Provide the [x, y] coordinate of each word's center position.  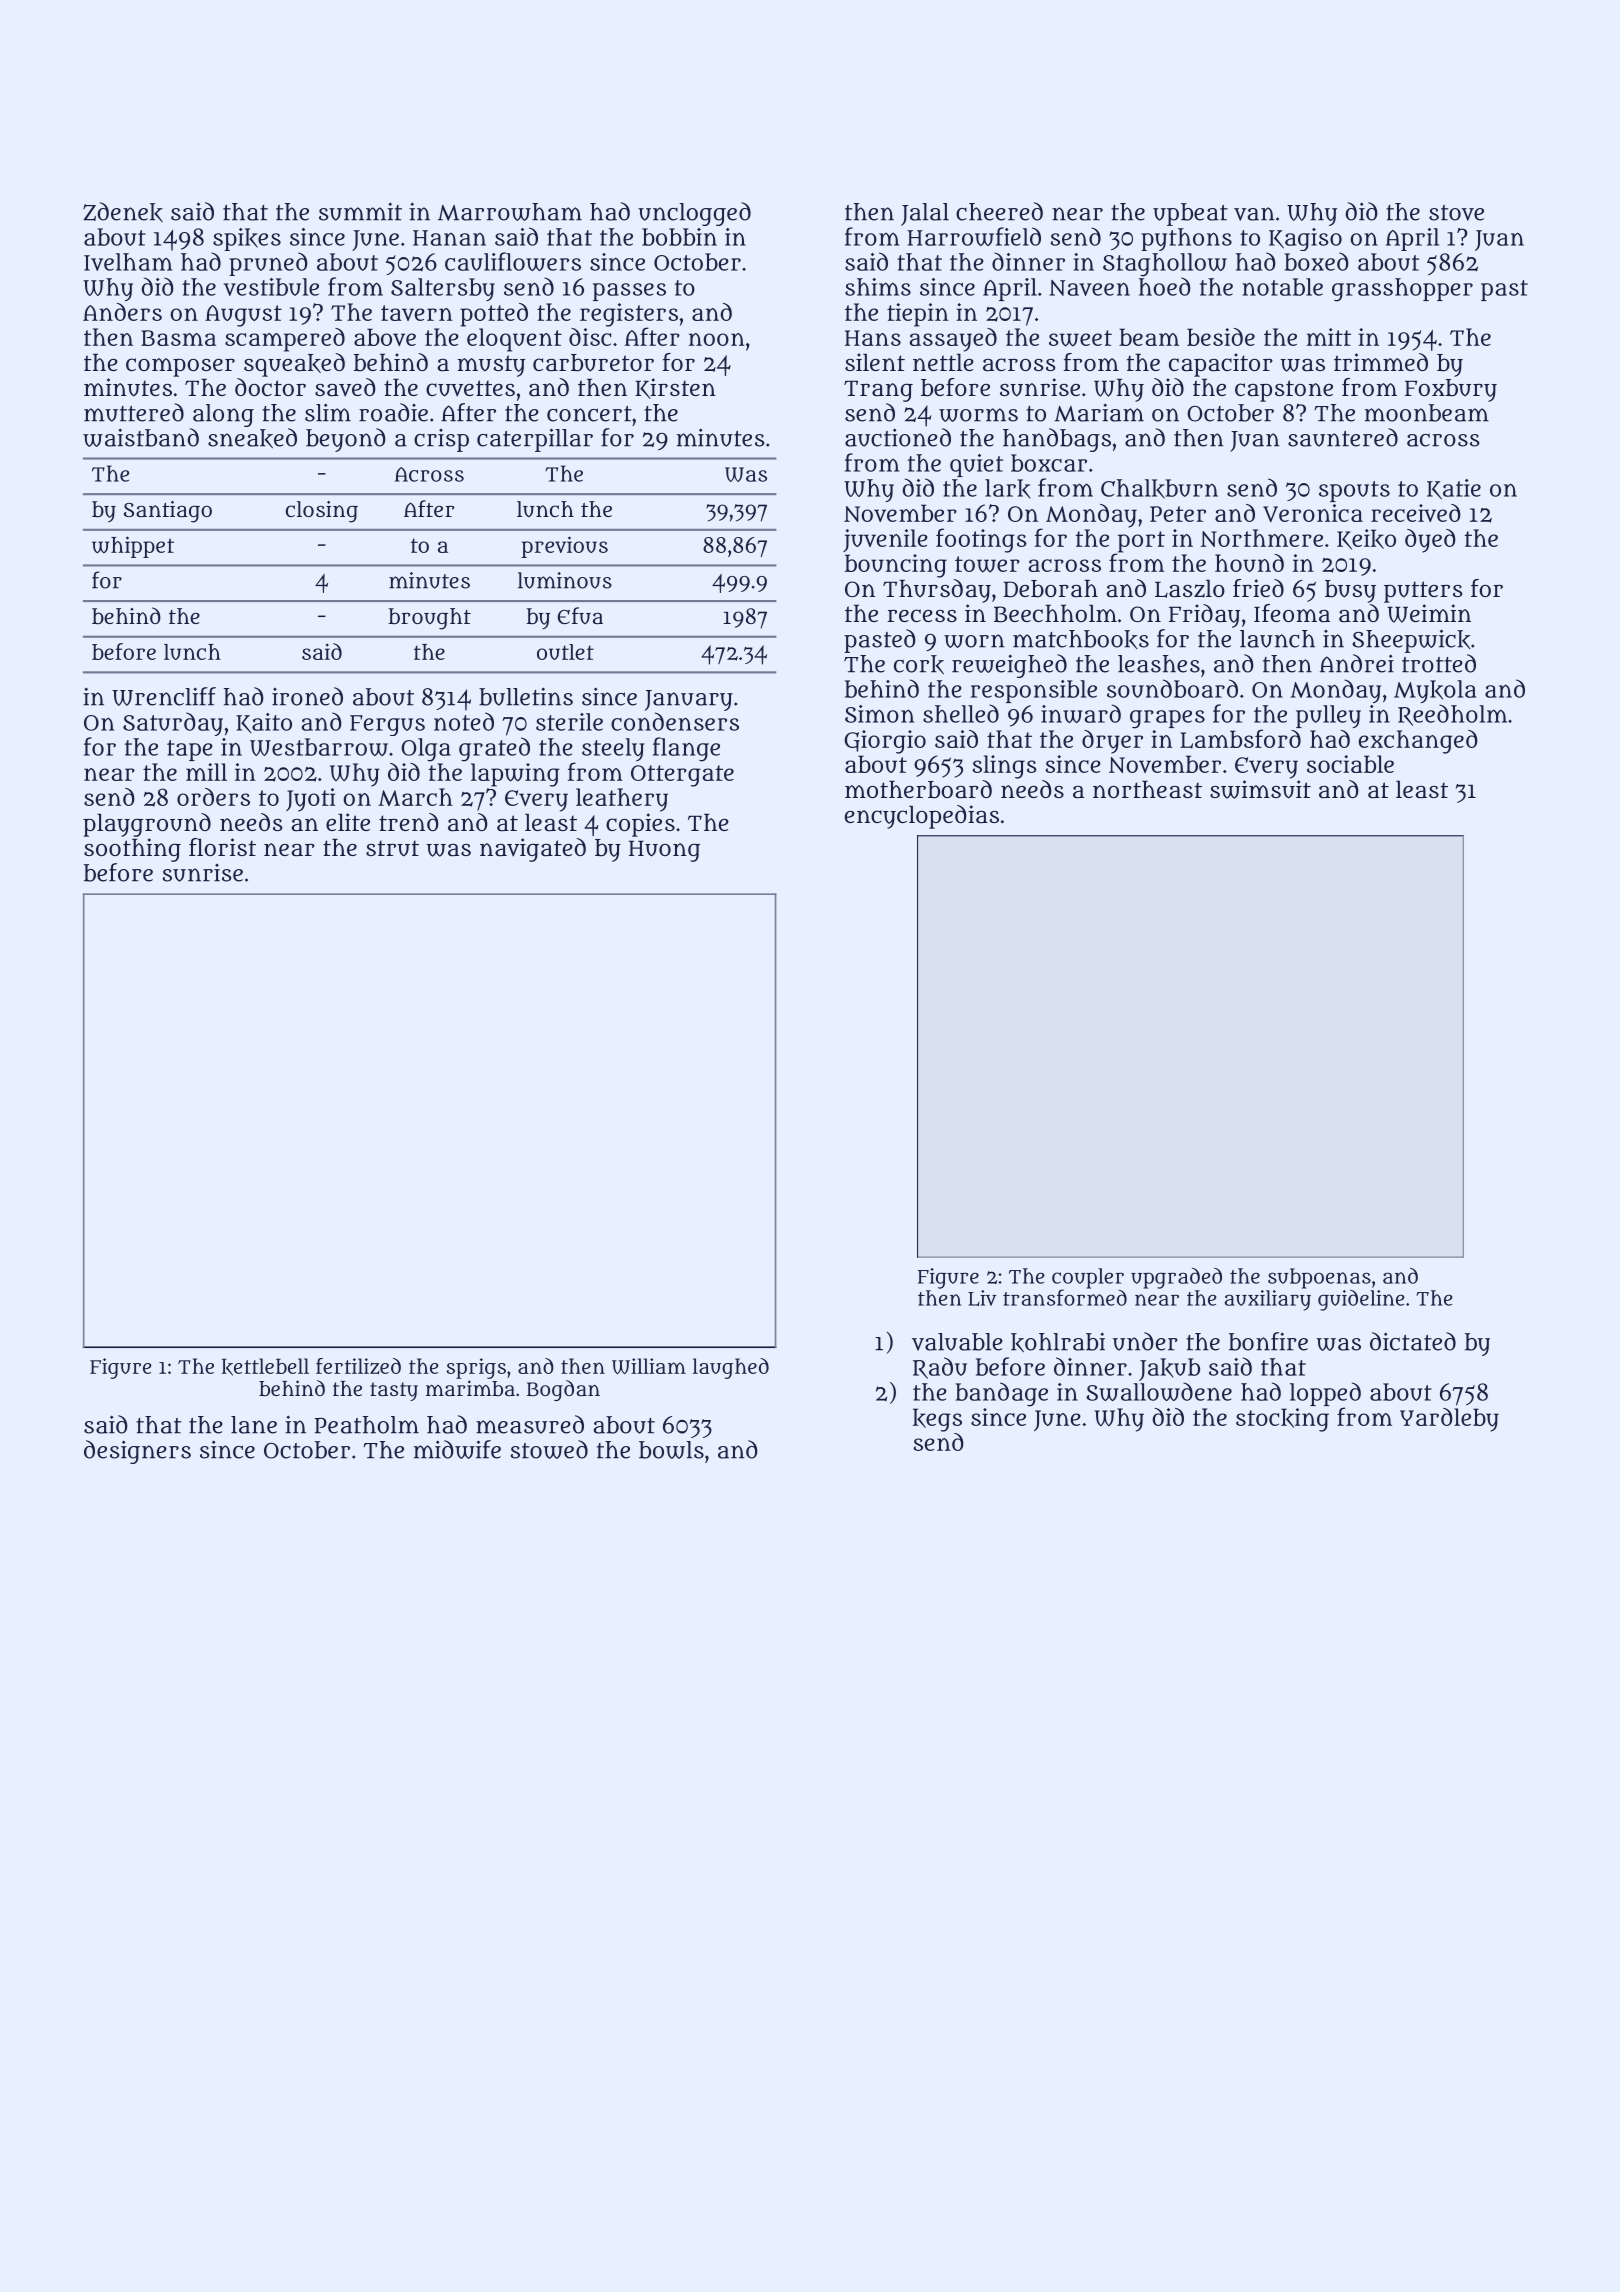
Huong [664, 851]
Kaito [264, 723]
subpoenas [1319, 1278]
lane [254, 1425]
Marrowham [510, 212]
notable [1282, 287]
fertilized [358, 1366]
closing [322, 512]
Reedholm [1452, 715]
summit [360, 211]
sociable [1350, 764]
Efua [580, 615]
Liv [982, 1298]
